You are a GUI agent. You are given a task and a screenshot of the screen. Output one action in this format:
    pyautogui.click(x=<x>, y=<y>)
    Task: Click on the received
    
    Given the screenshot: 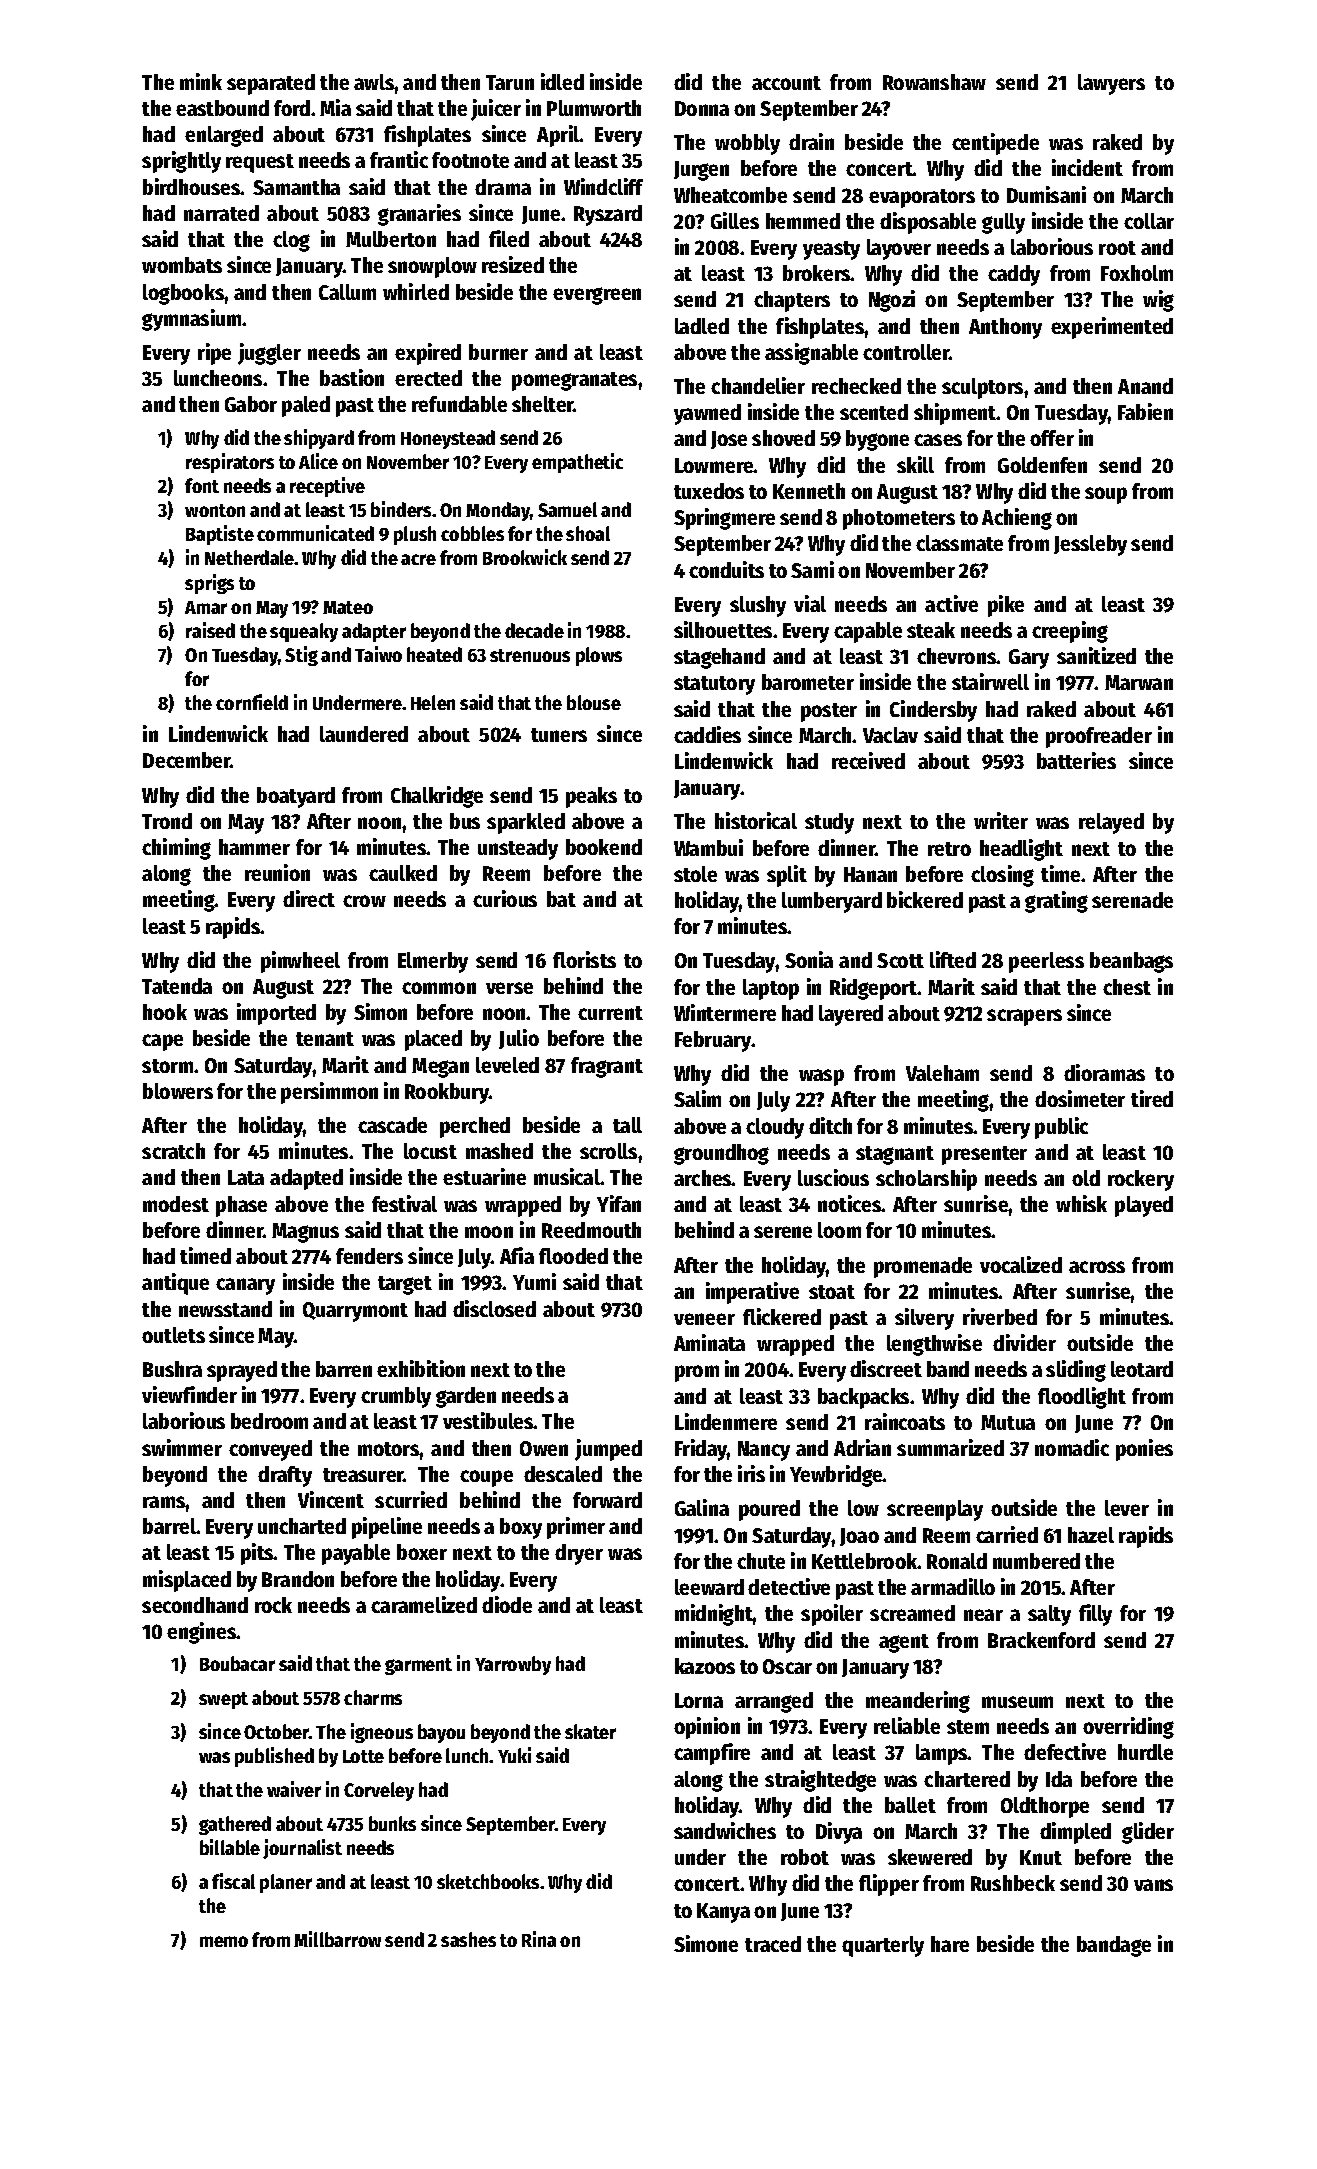 What is the action you would take?
    pyautogui.click(x=868, y=760)
